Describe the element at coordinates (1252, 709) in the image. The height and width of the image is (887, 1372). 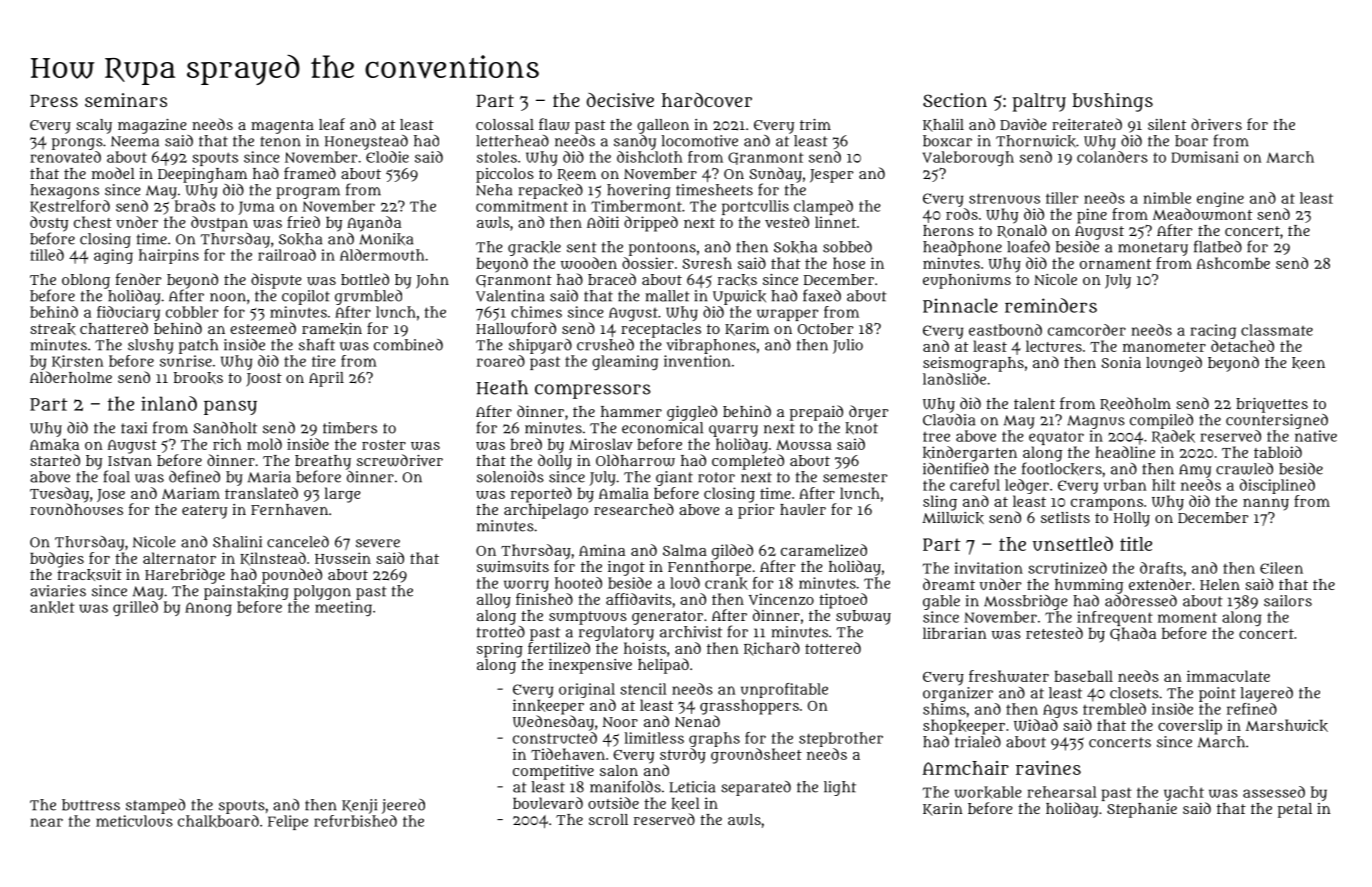
I see `refined` at that location.
